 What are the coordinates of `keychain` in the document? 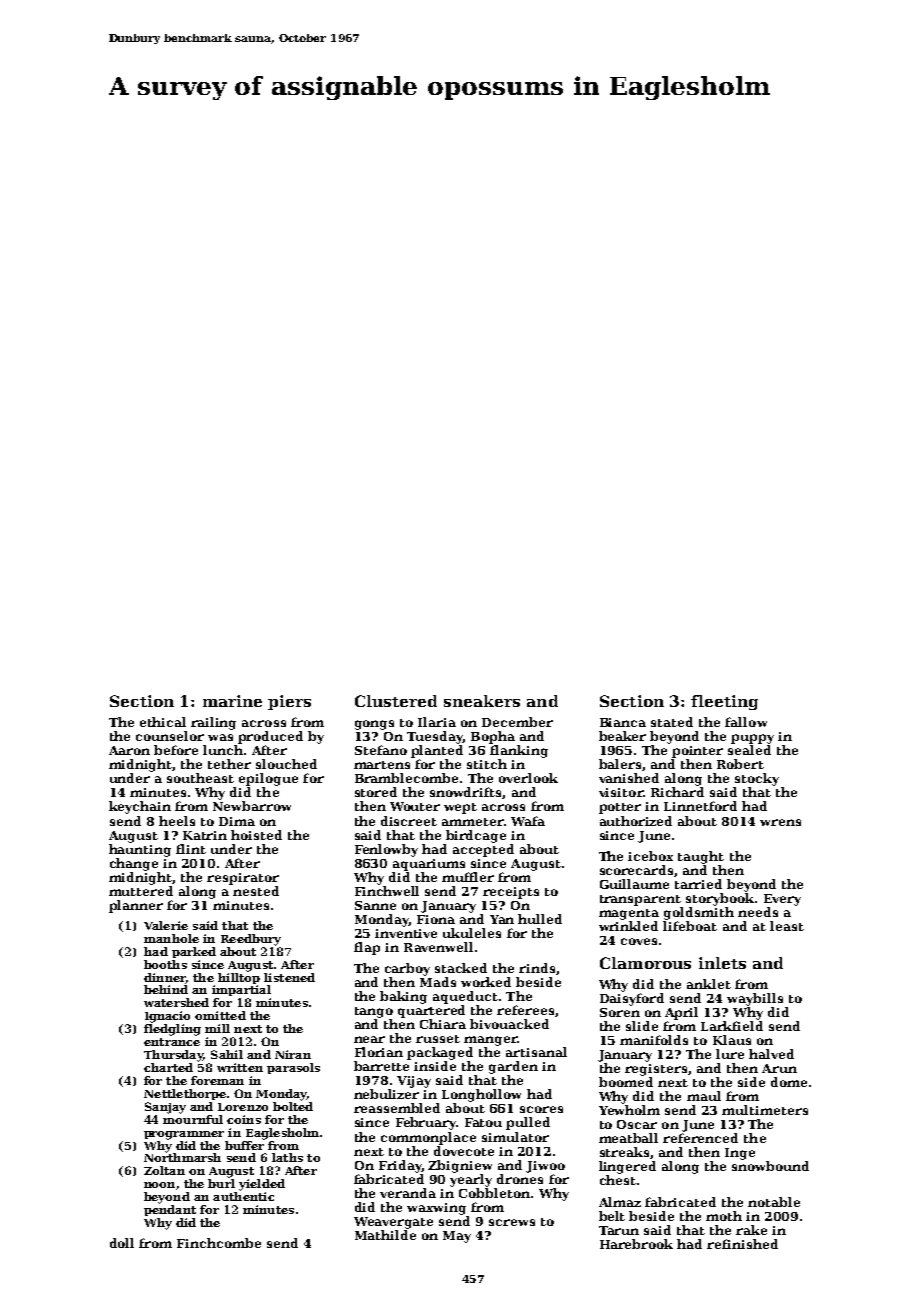 It's located at (140, 807).
